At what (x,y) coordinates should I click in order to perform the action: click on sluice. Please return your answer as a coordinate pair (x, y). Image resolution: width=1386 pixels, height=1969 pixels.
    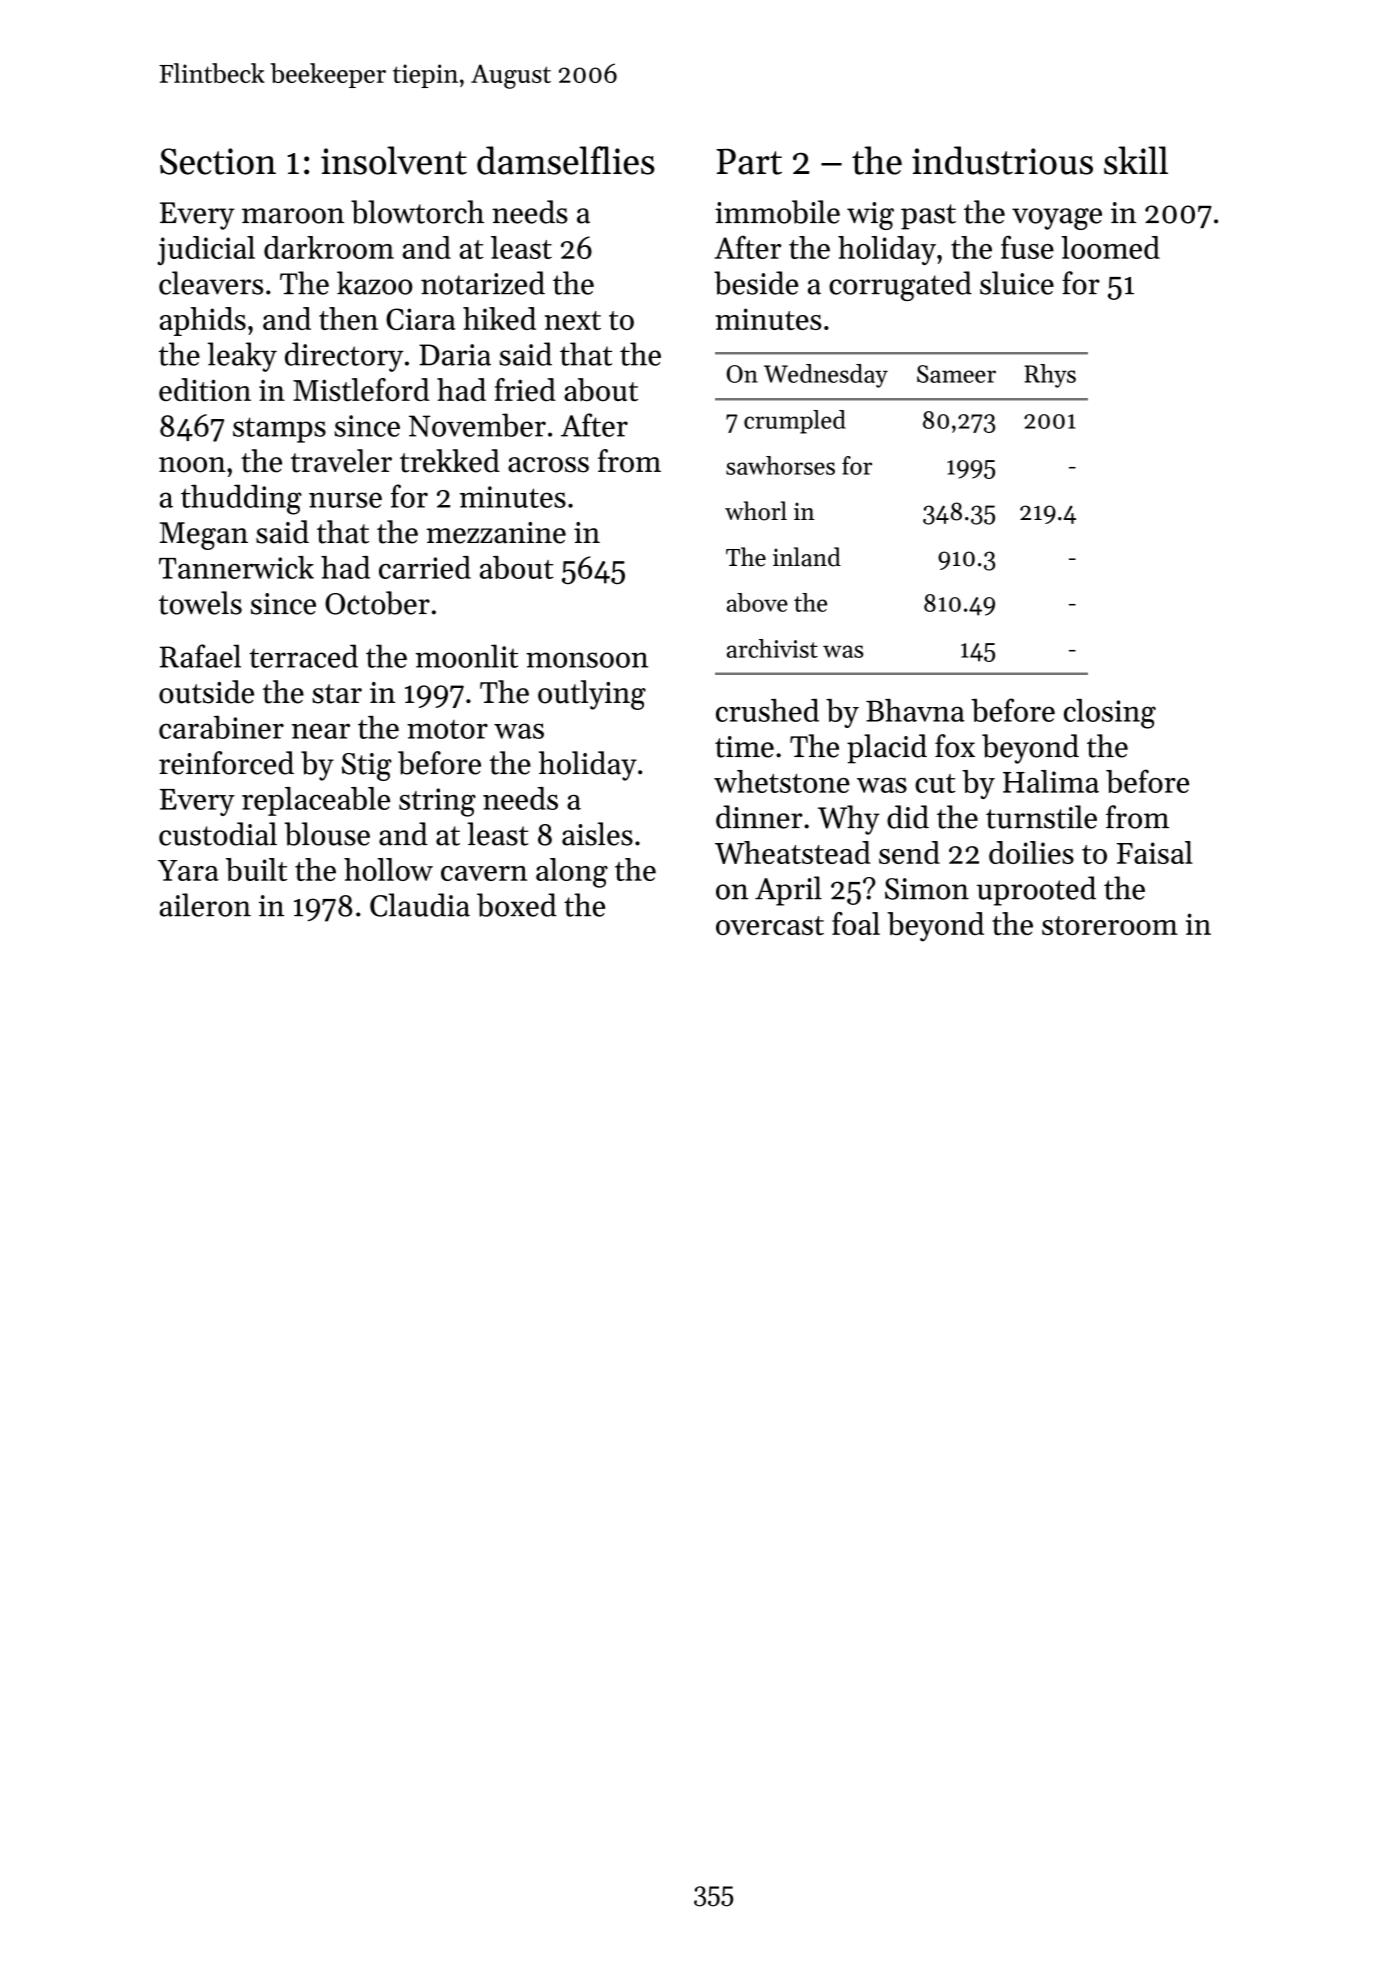
    Looking at the image, I should click on (1017, 283).
